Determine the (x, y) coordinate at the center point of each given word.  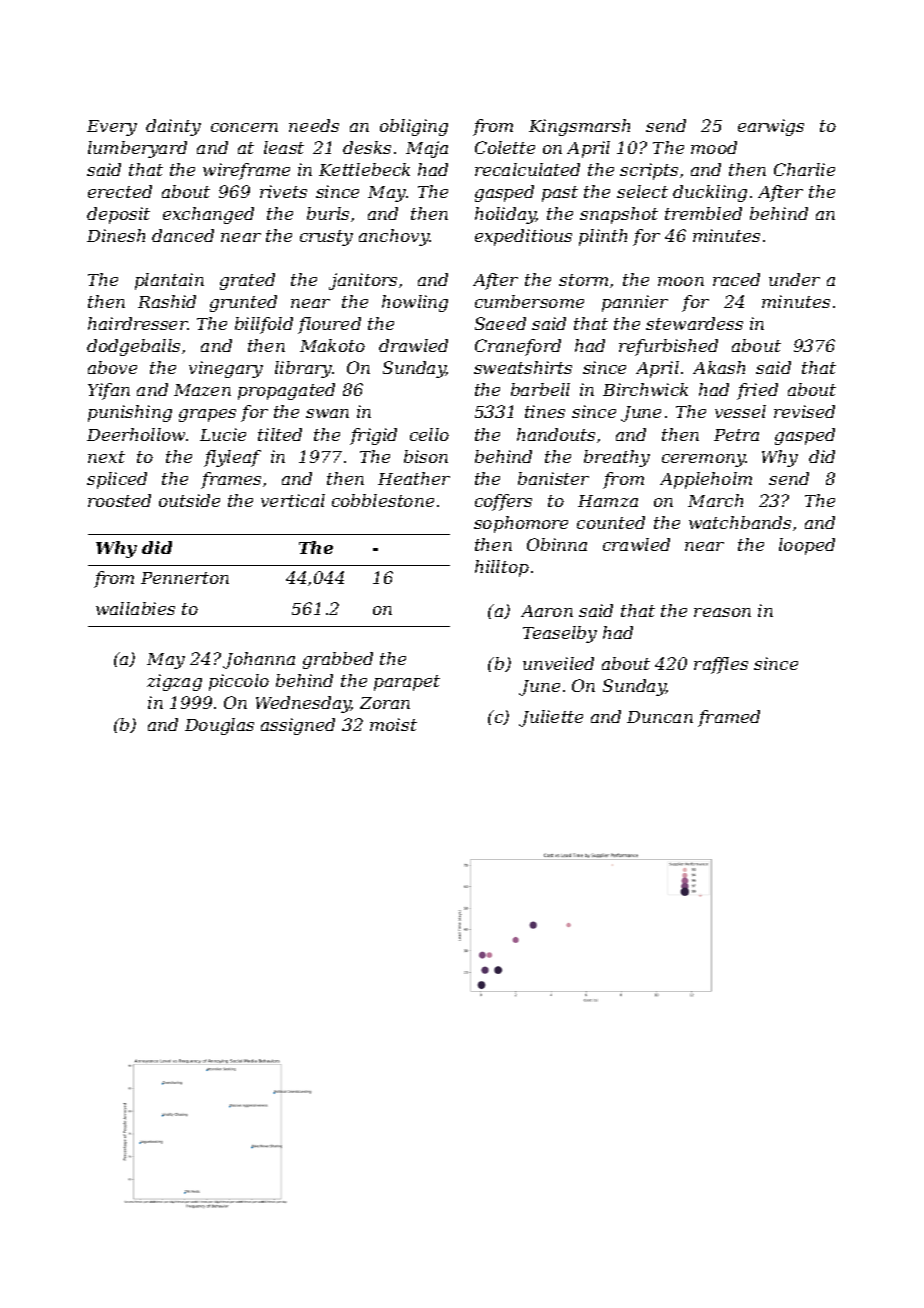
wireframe (246, 171)
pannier (635, 303)
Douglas (219, 726)
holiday (505, 215)
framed (729, 718)
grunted (243, 303)
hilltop (502, 568)
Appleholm (706, 480)
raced (736, 279)
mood (714, 147)
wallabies (135, 608)
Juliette (551, 718)
